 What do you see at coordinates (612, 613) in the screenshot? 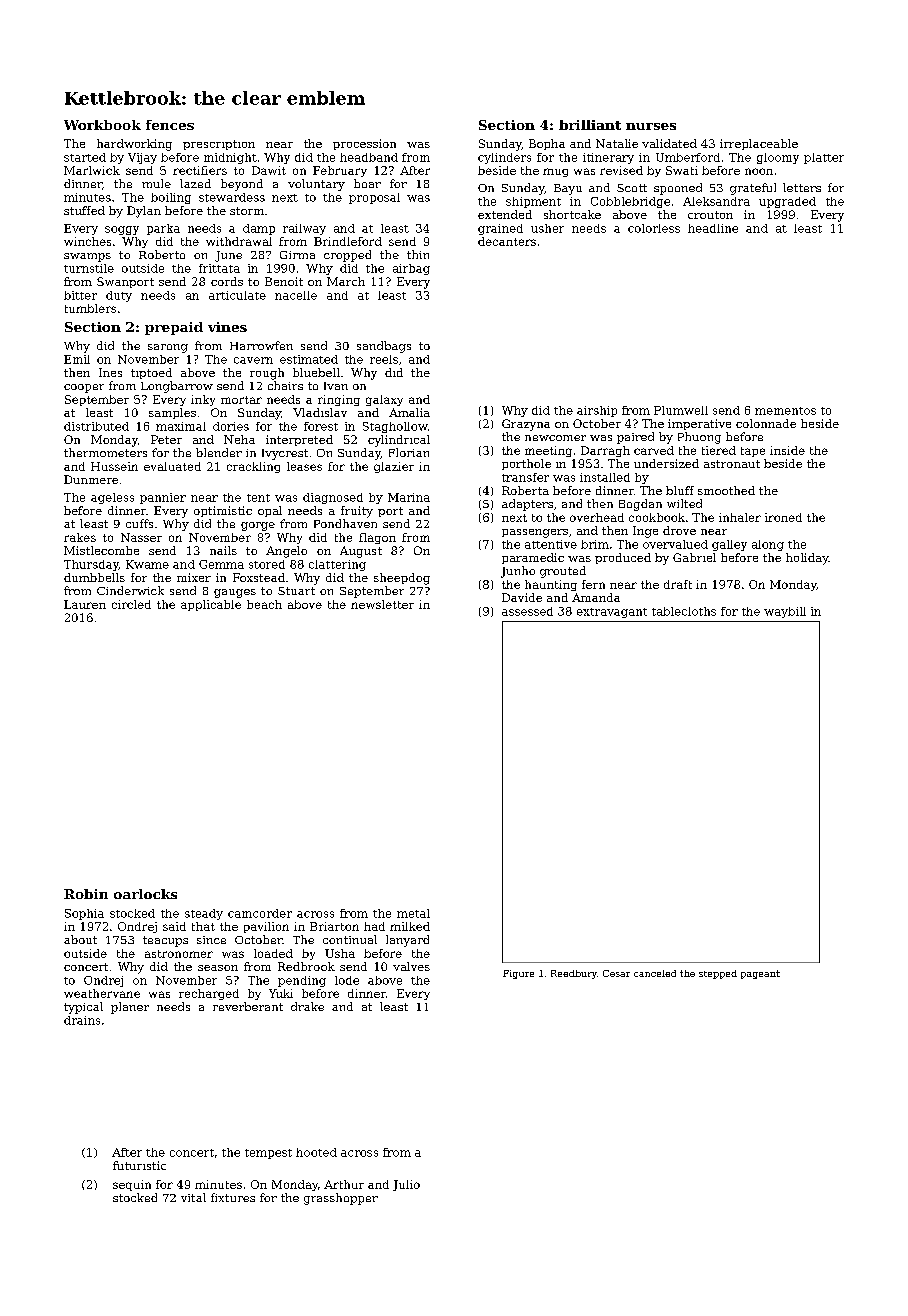
I see `extravagant` at bounding box center [612, 613].
